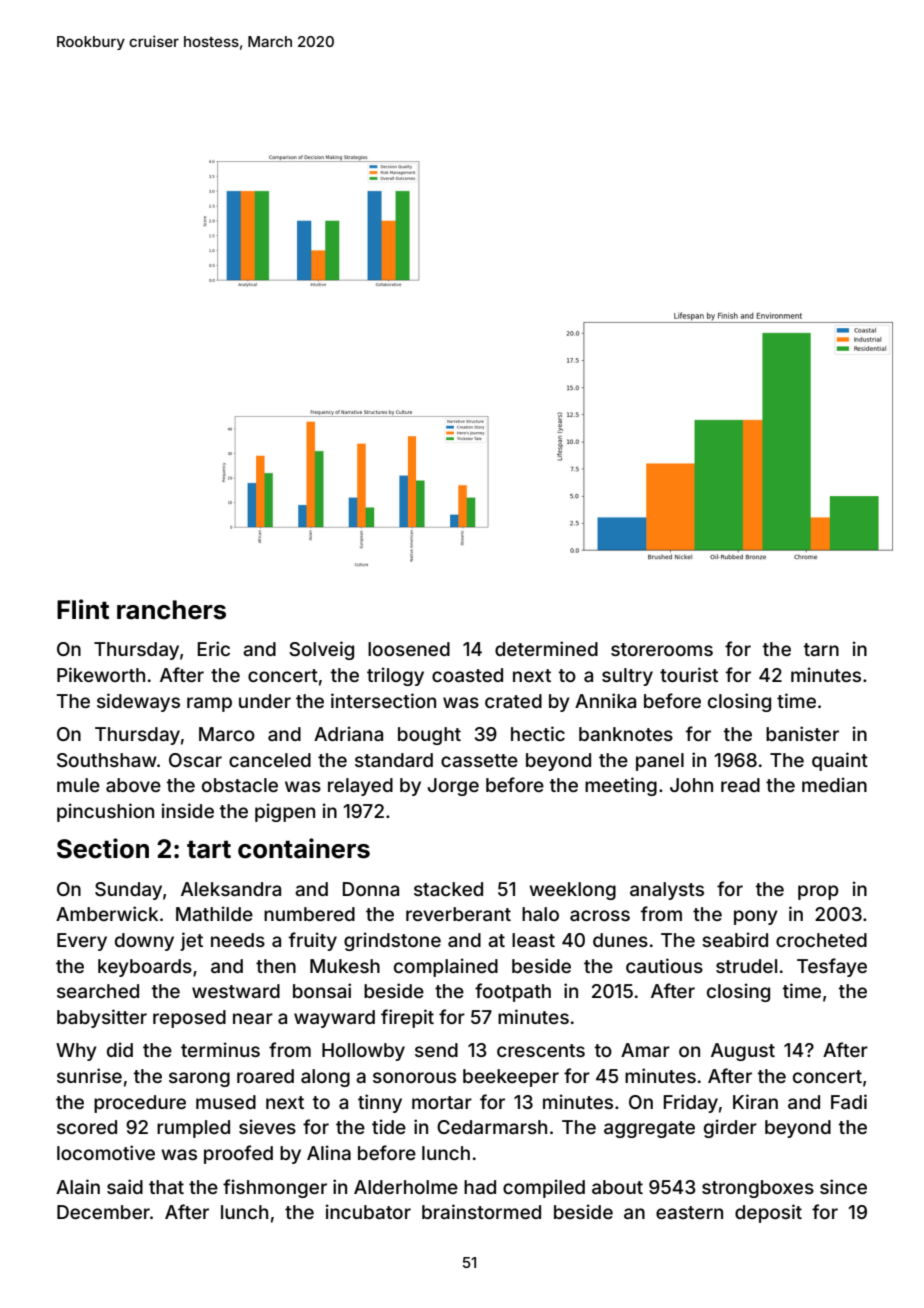 This page has width=924, height=1308. What do you see at coordinates (171, 610) in the page?
I see `ranchers` at bounding box center [171, 610].
